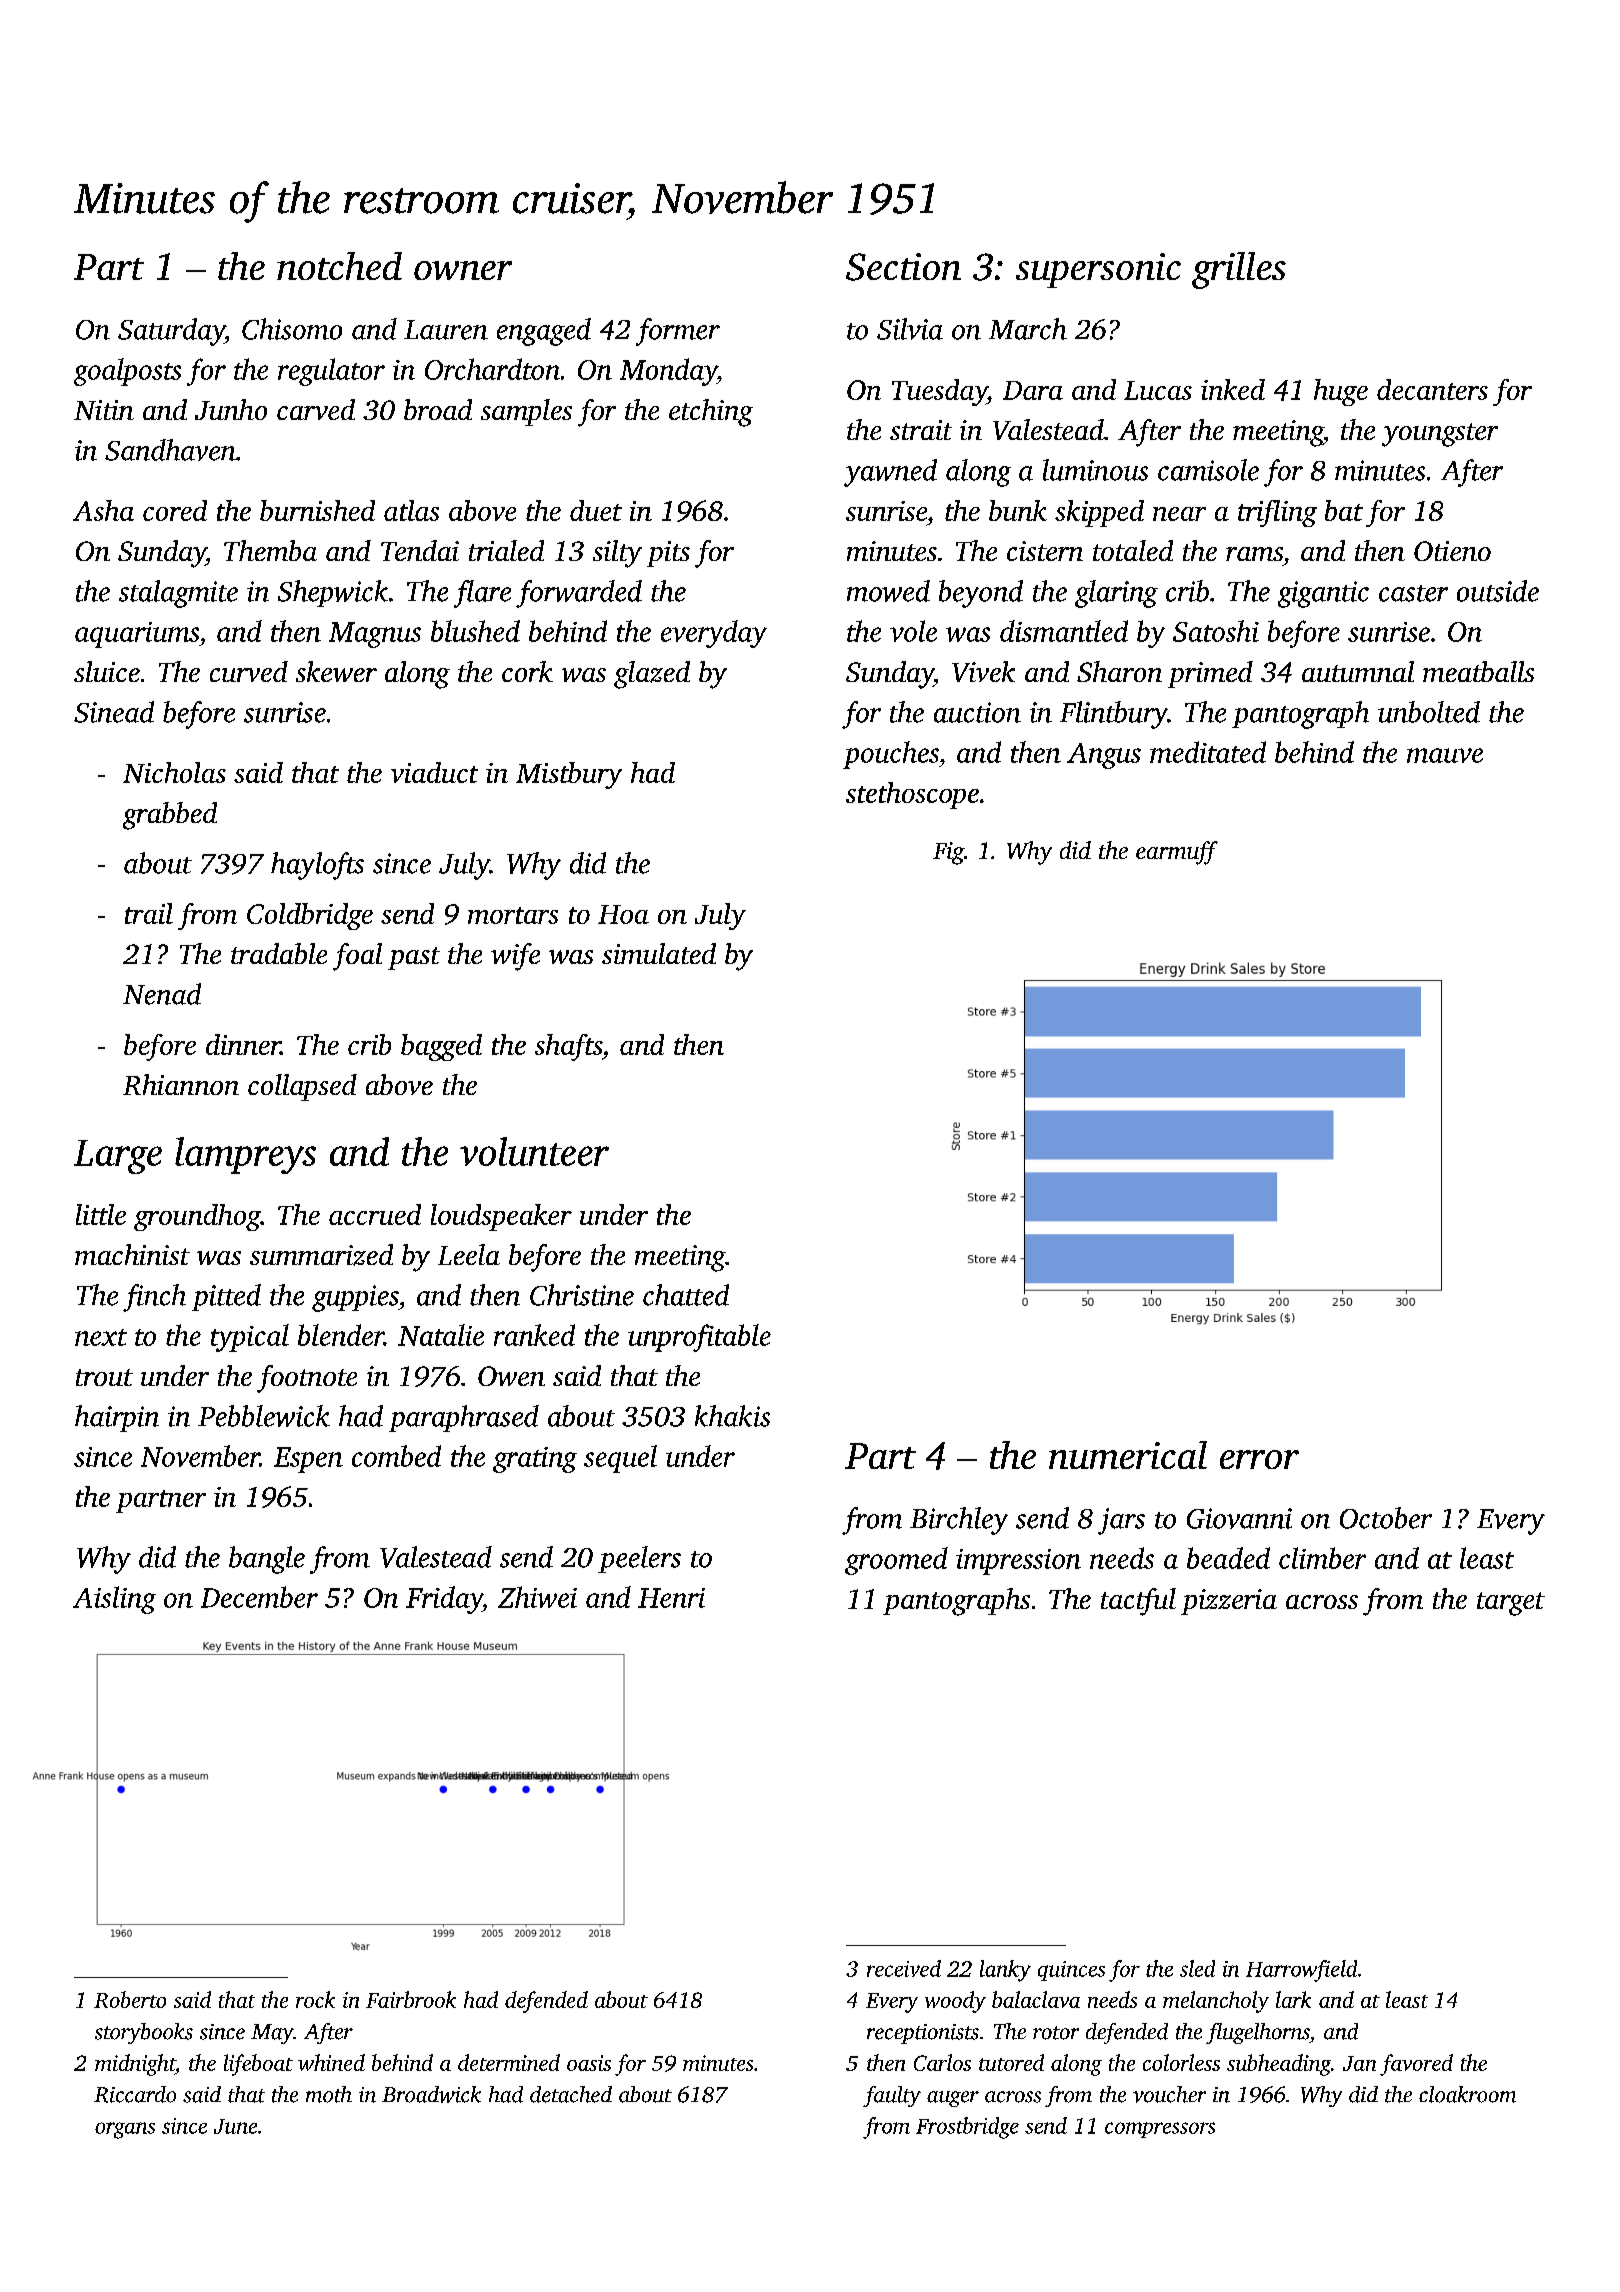 Image resolution: width=1620 pixels, height=2292 pixels. I want to click on stethoscope, so click(912, 795).
